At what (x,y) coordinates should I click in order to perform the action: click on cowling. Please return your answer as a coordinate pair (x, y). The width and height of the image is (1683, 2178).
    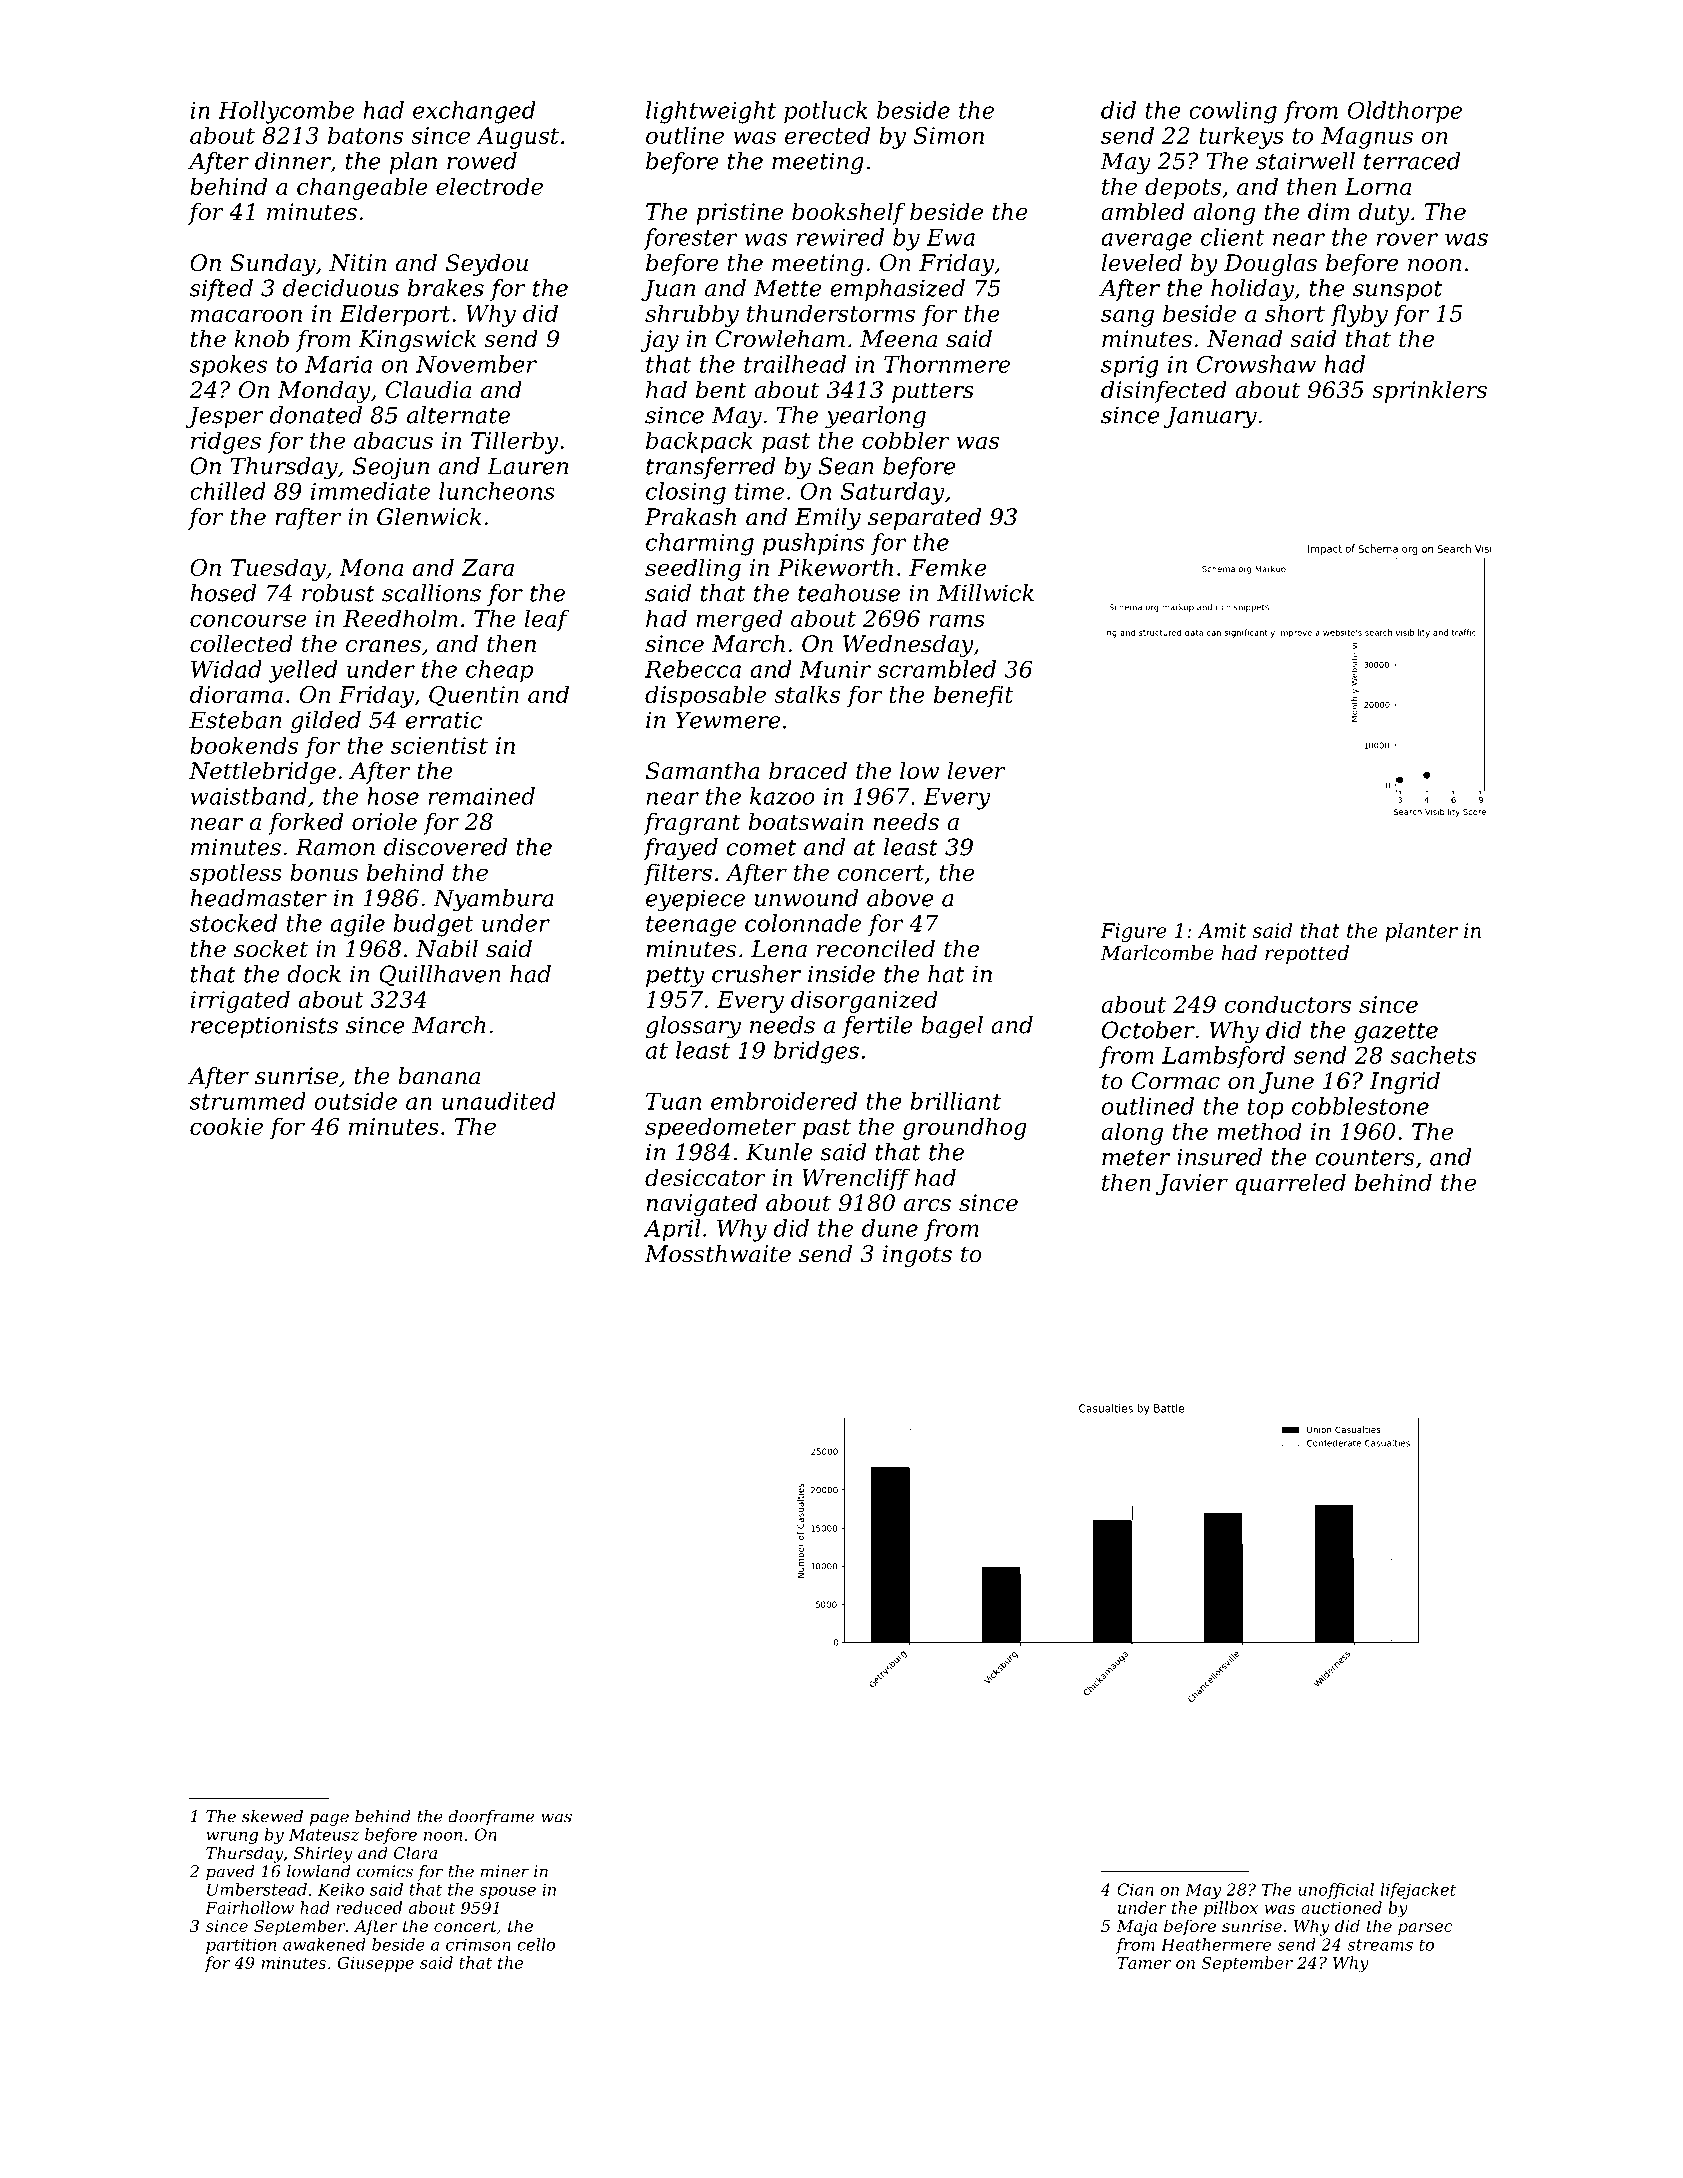
    Looking at the image, I should click on (1233, 112).
